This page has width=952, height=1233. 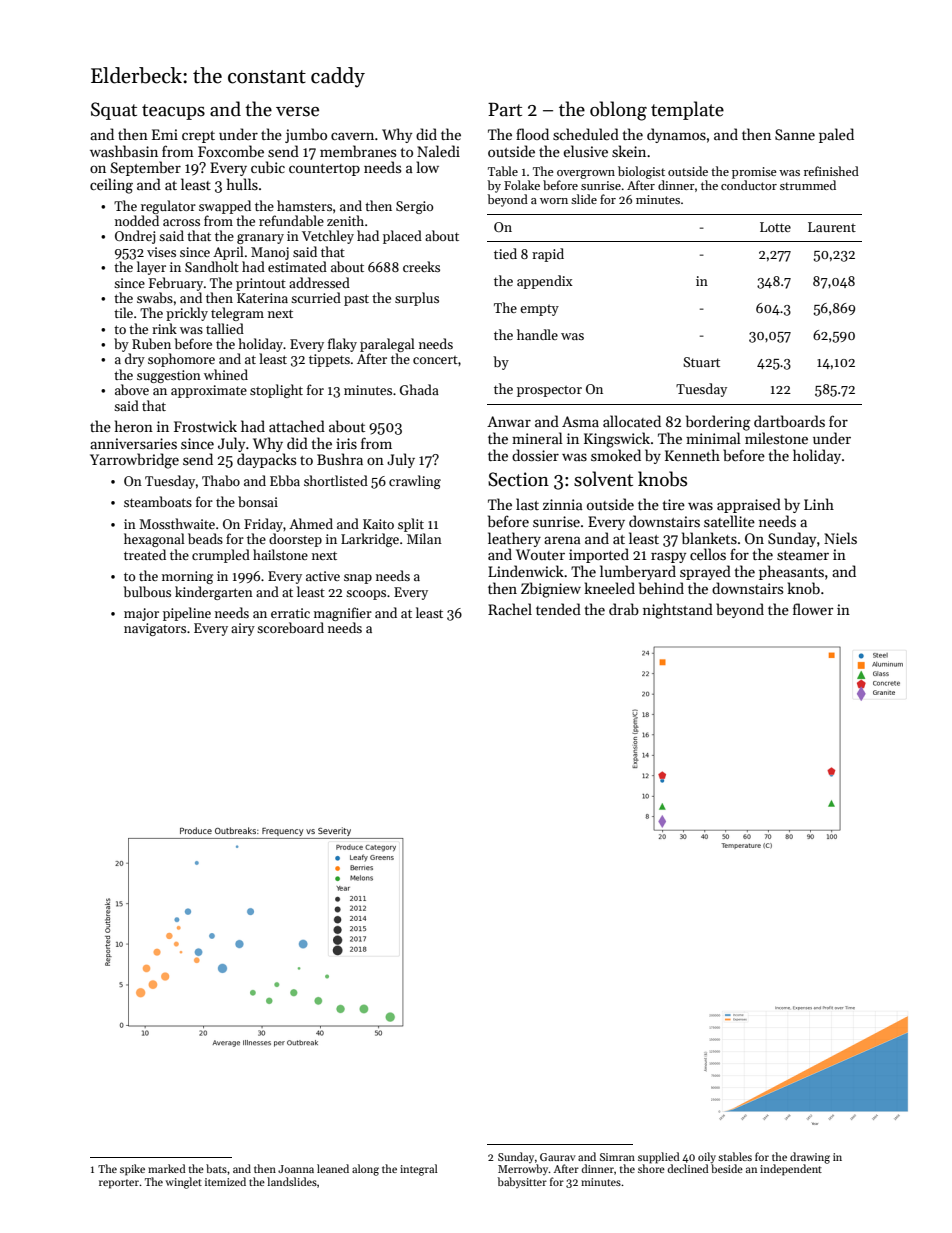 I want to click on independent, so click(x=791, y=1170).
